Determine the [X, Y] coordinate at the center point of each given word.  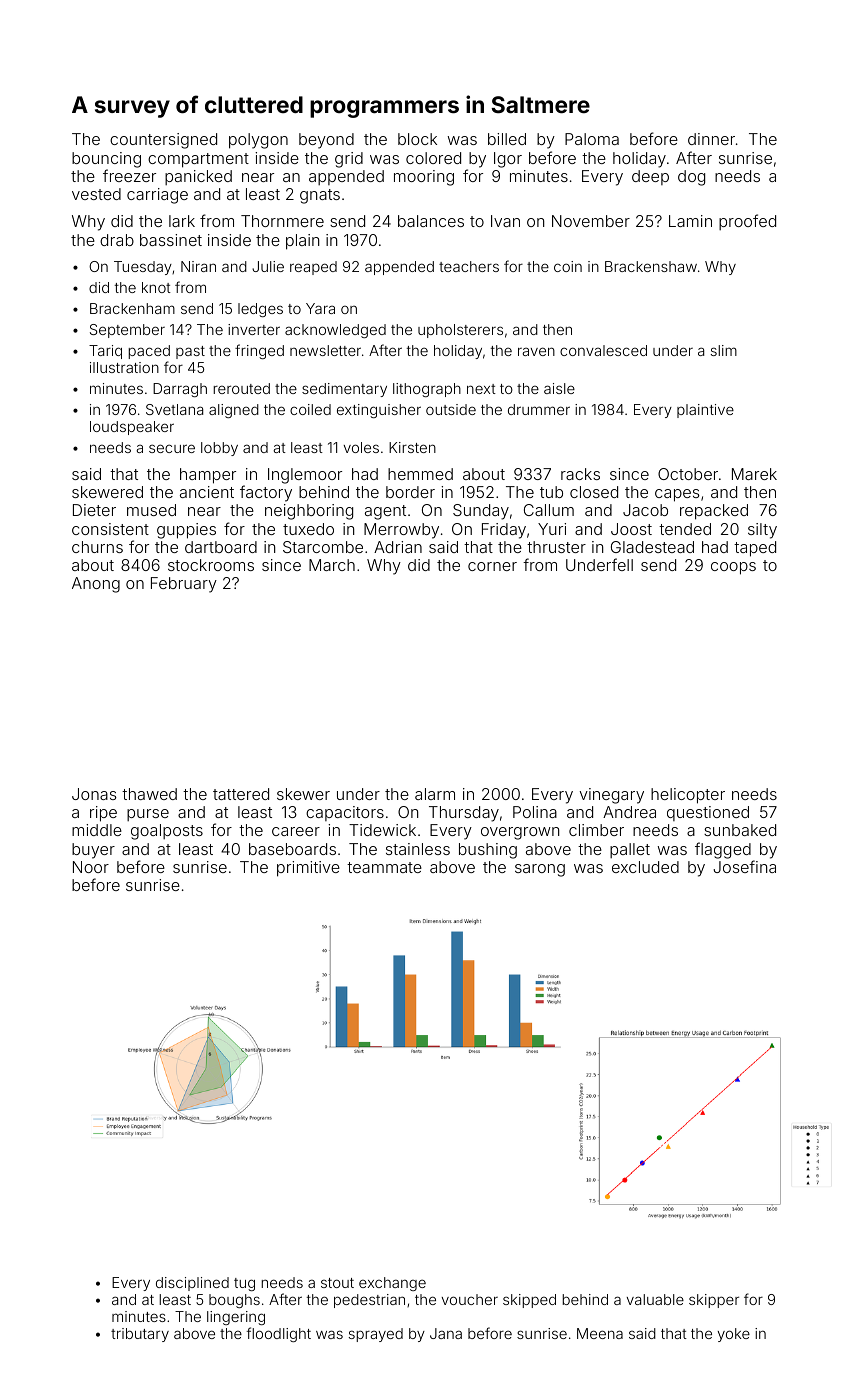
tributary [140, 1335]
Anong [96, 585]
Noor [91, 867]
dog [691, 178]
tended [685, 529]
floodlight [278, 1334]
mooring [424, 178]
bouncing [106, 160]
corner [492, 566]
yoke [734, 1335]
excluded [645, 867]
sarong [540, 870]
